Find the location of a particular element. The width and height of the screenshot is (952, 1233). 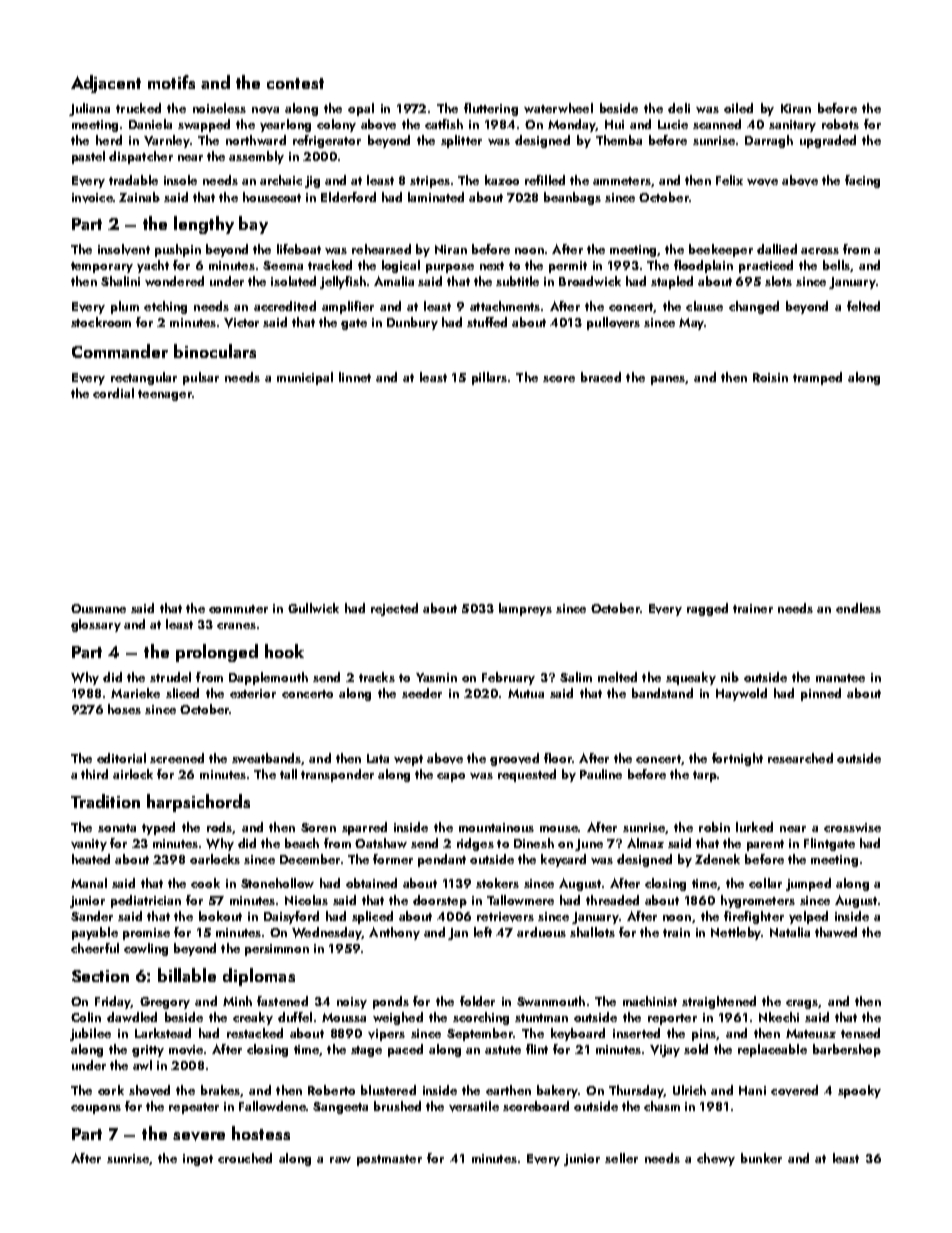

rejected is located at coordinates (394, 609).
